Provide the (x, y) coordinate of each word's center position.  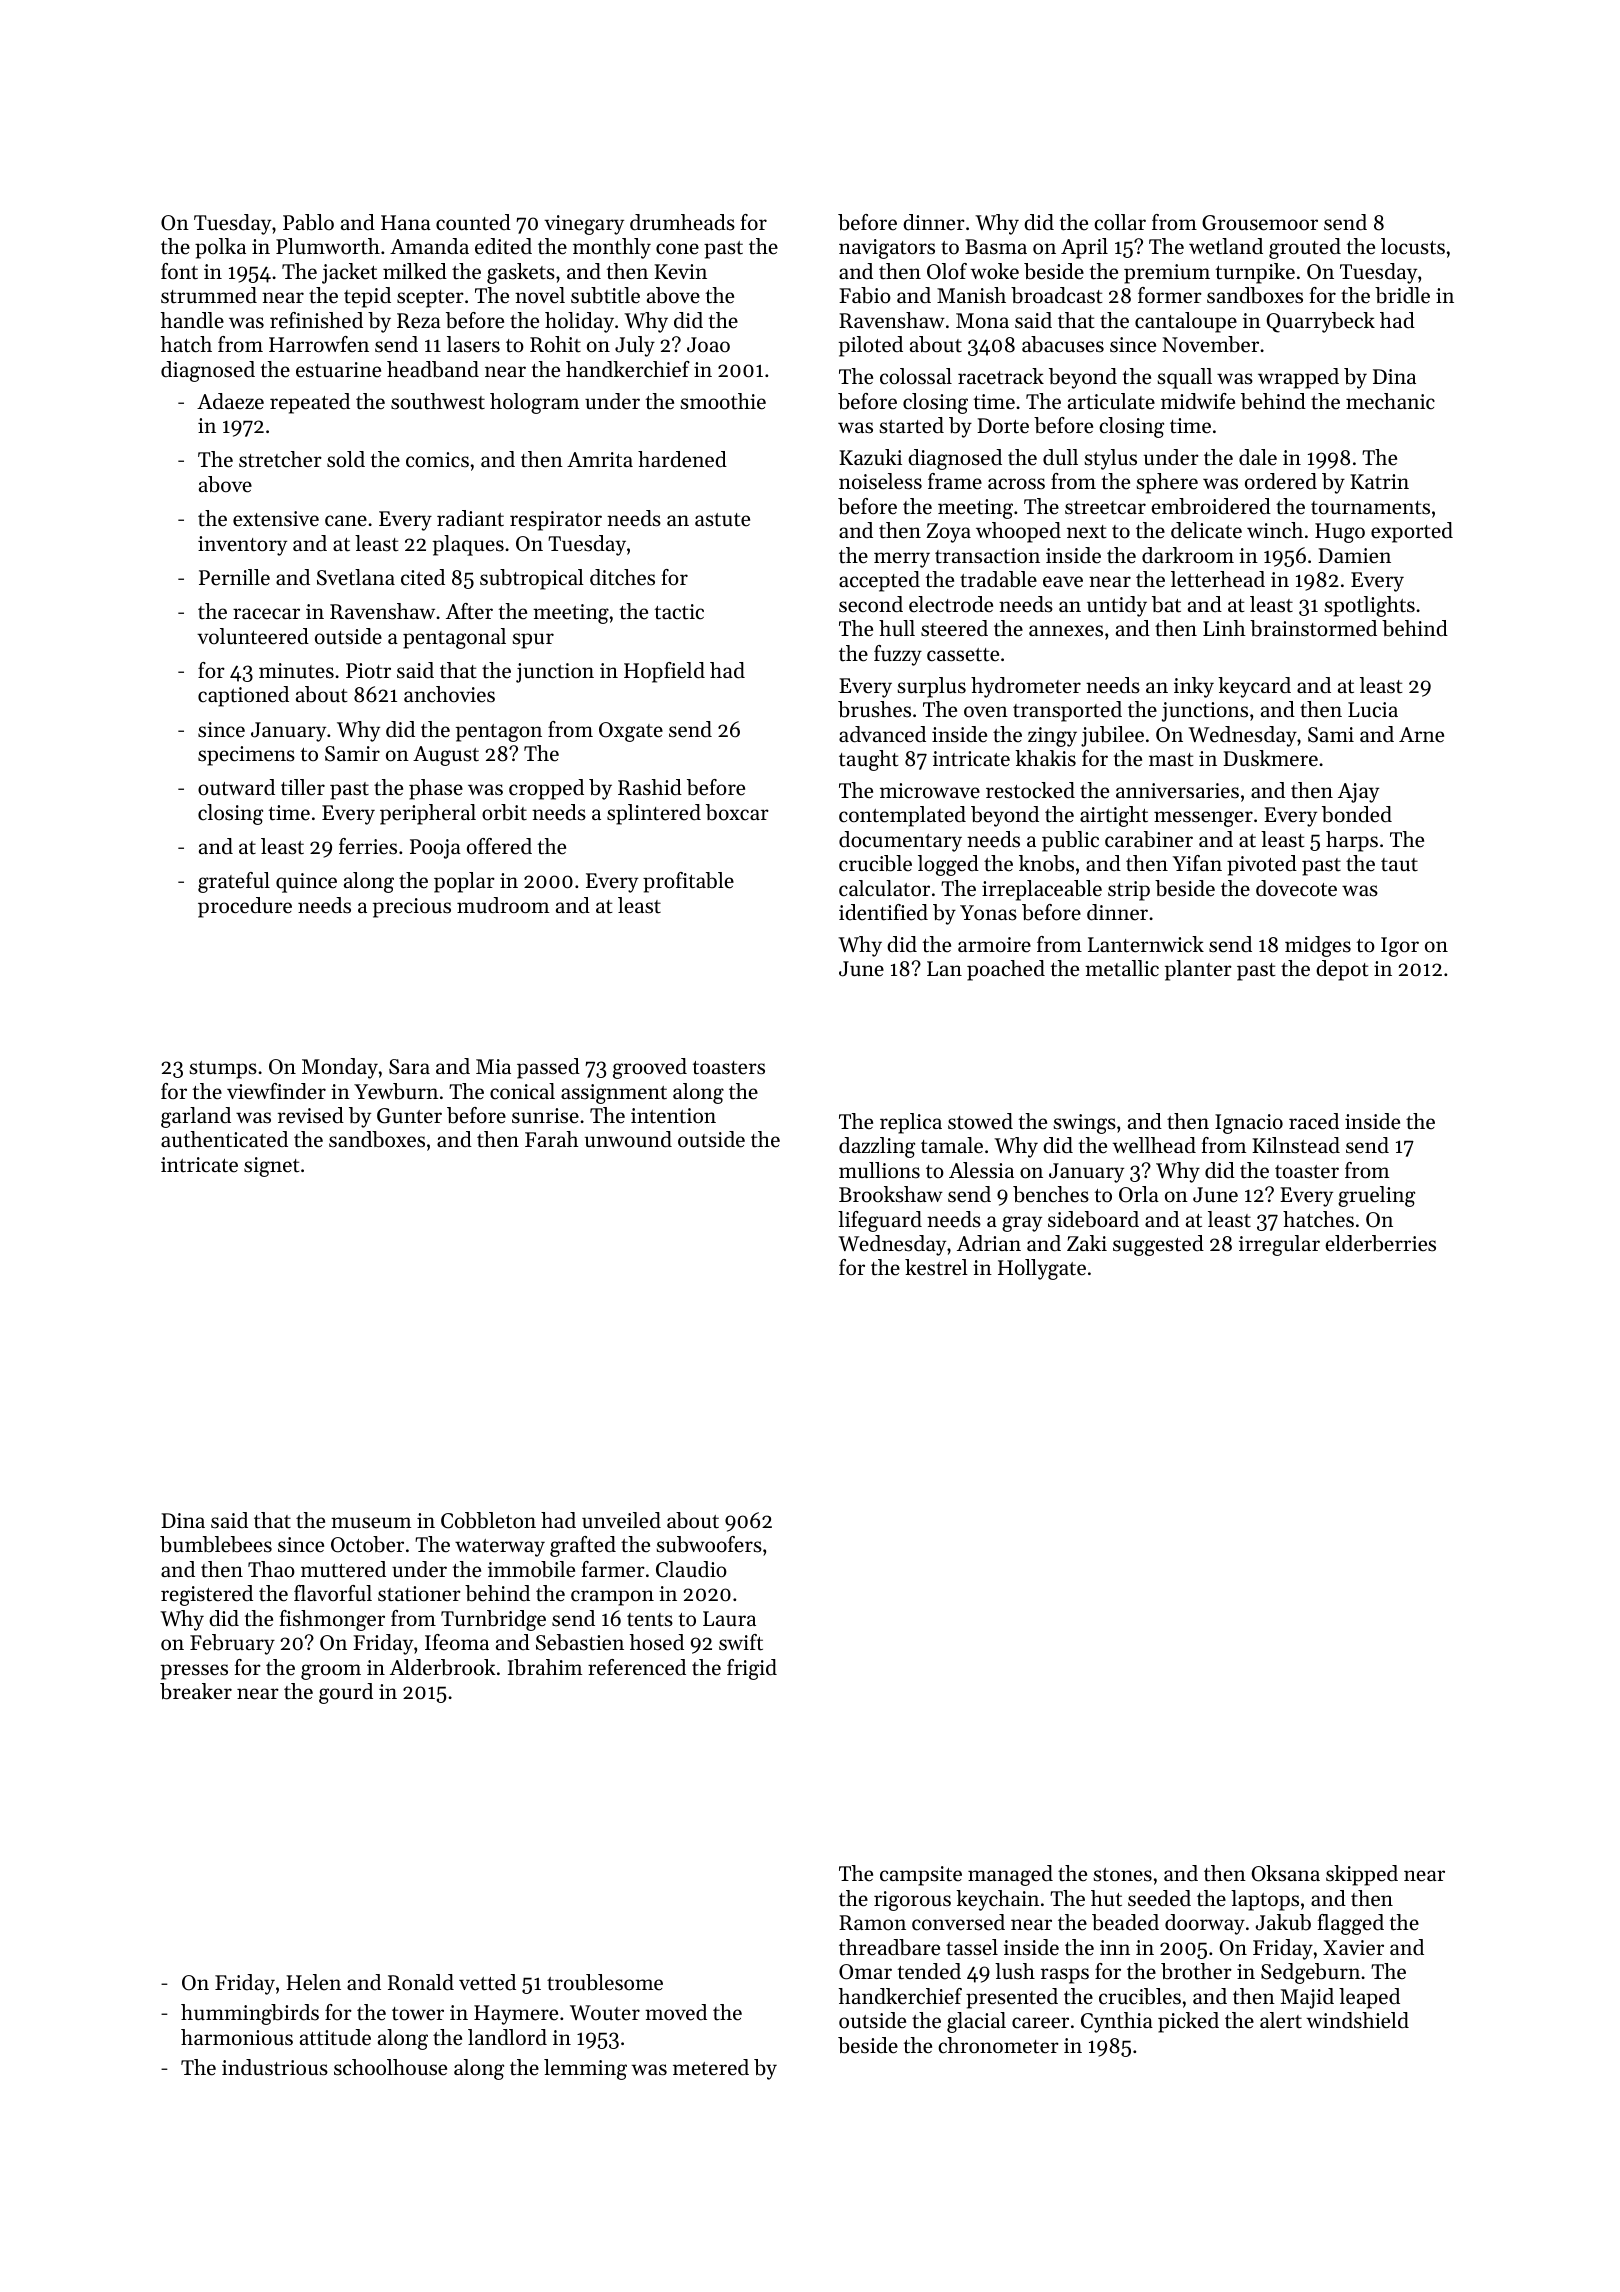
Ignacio (1249, 1124)
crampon (612, 1598)
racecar (266, 614)
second (871, 604)
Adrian (989, 1243)
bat (1166, 604)
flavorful (333, 1593)
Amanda (429, 246)
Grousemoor (1260, 223)
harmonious (237, 2037)
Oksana (1285, 1873)
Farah (552, 1139)
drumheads (682, 222)
